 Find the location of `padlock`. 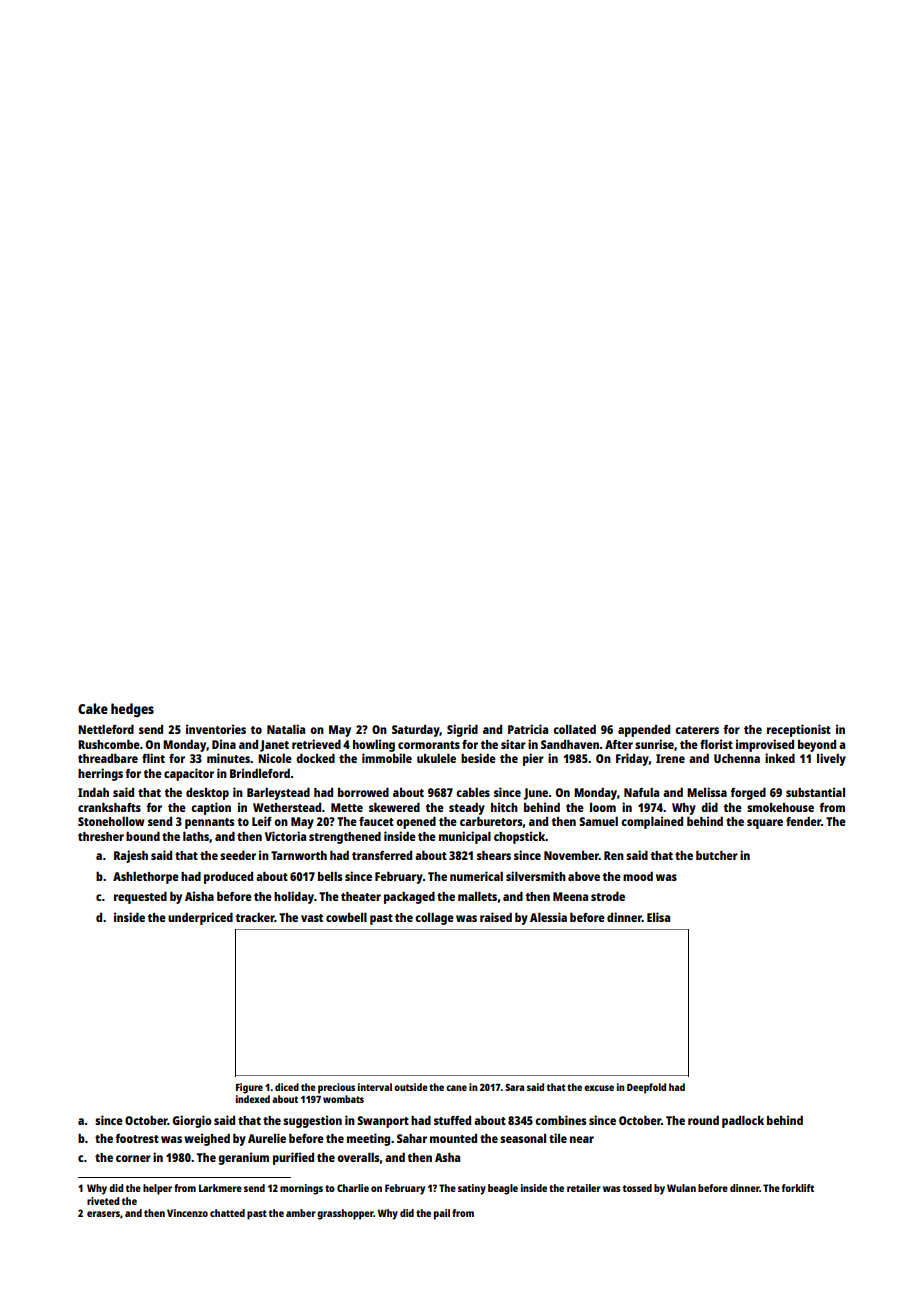

padlock is located at coordinates (743, 1122).
